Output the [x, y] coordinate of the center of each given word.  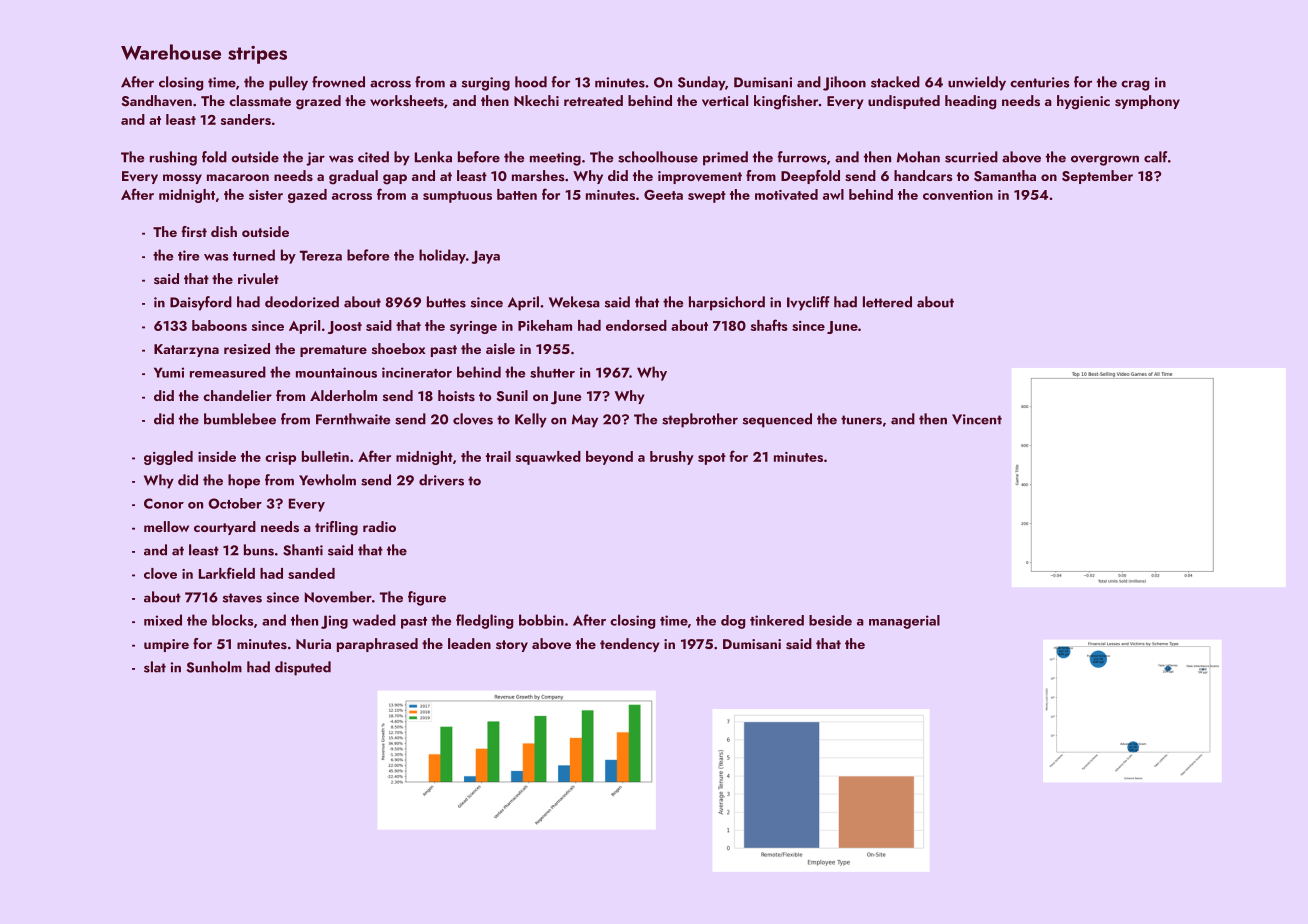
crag [1135, 85]
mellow [166, 526]
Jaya [486, 257]
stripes [257, 55]
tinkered [777, 620]
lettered [887, 302]
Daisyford [201, 303]
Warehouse [171, 52]
